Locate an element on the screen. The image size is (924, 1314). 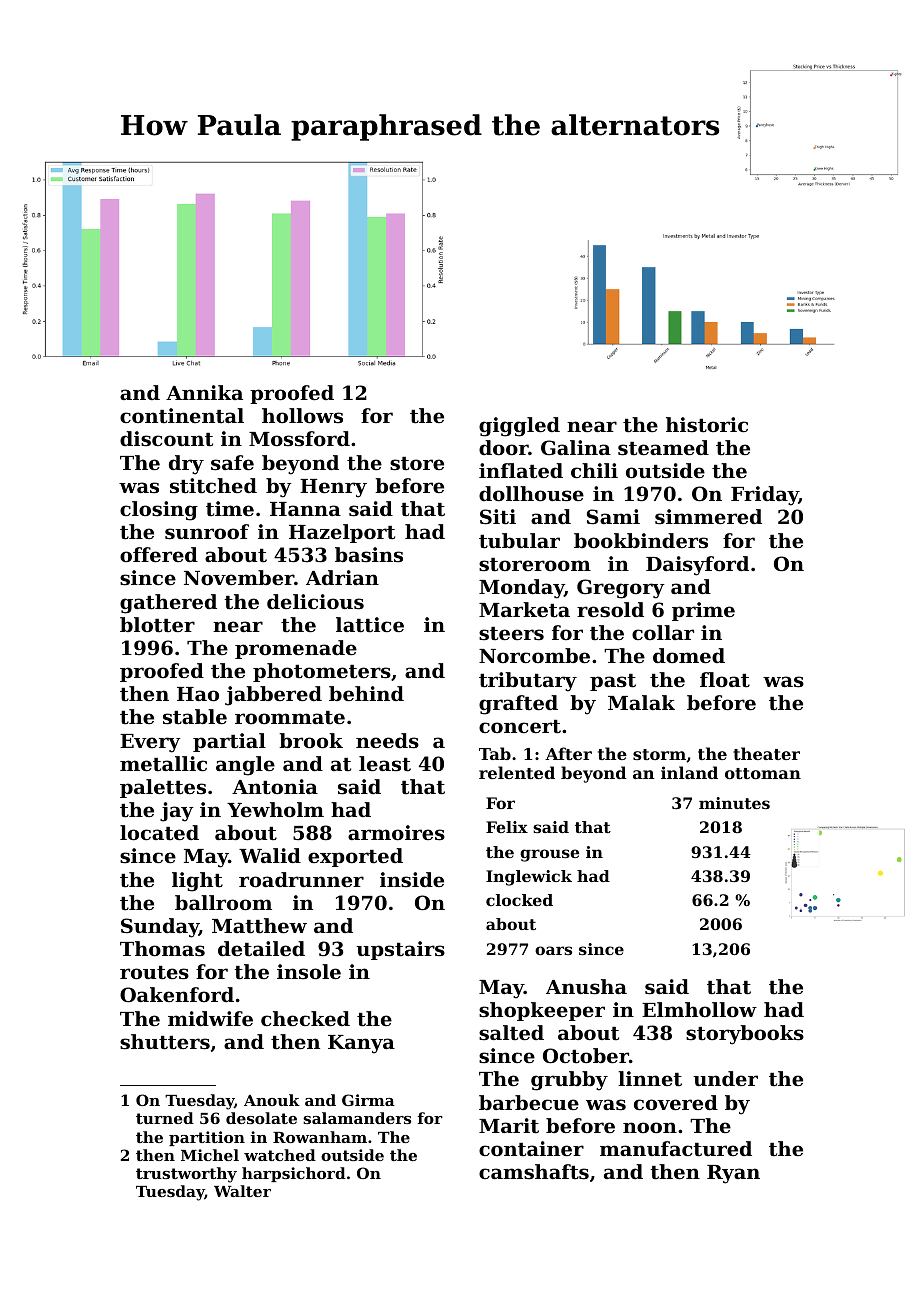
Every is located at coordinates (150, 743).
